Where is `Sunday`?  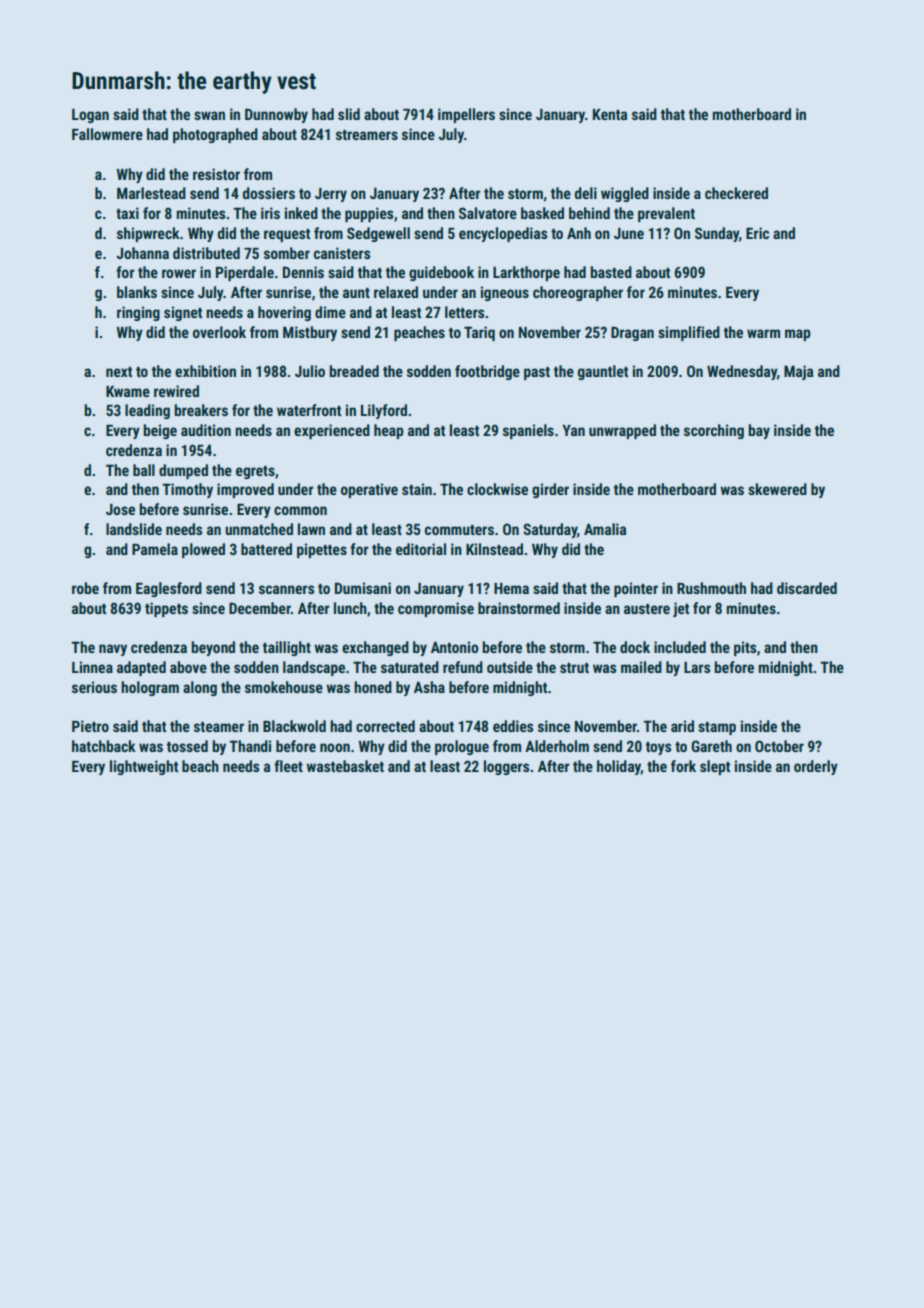
Sunday is located at coordinates (717, 234).
